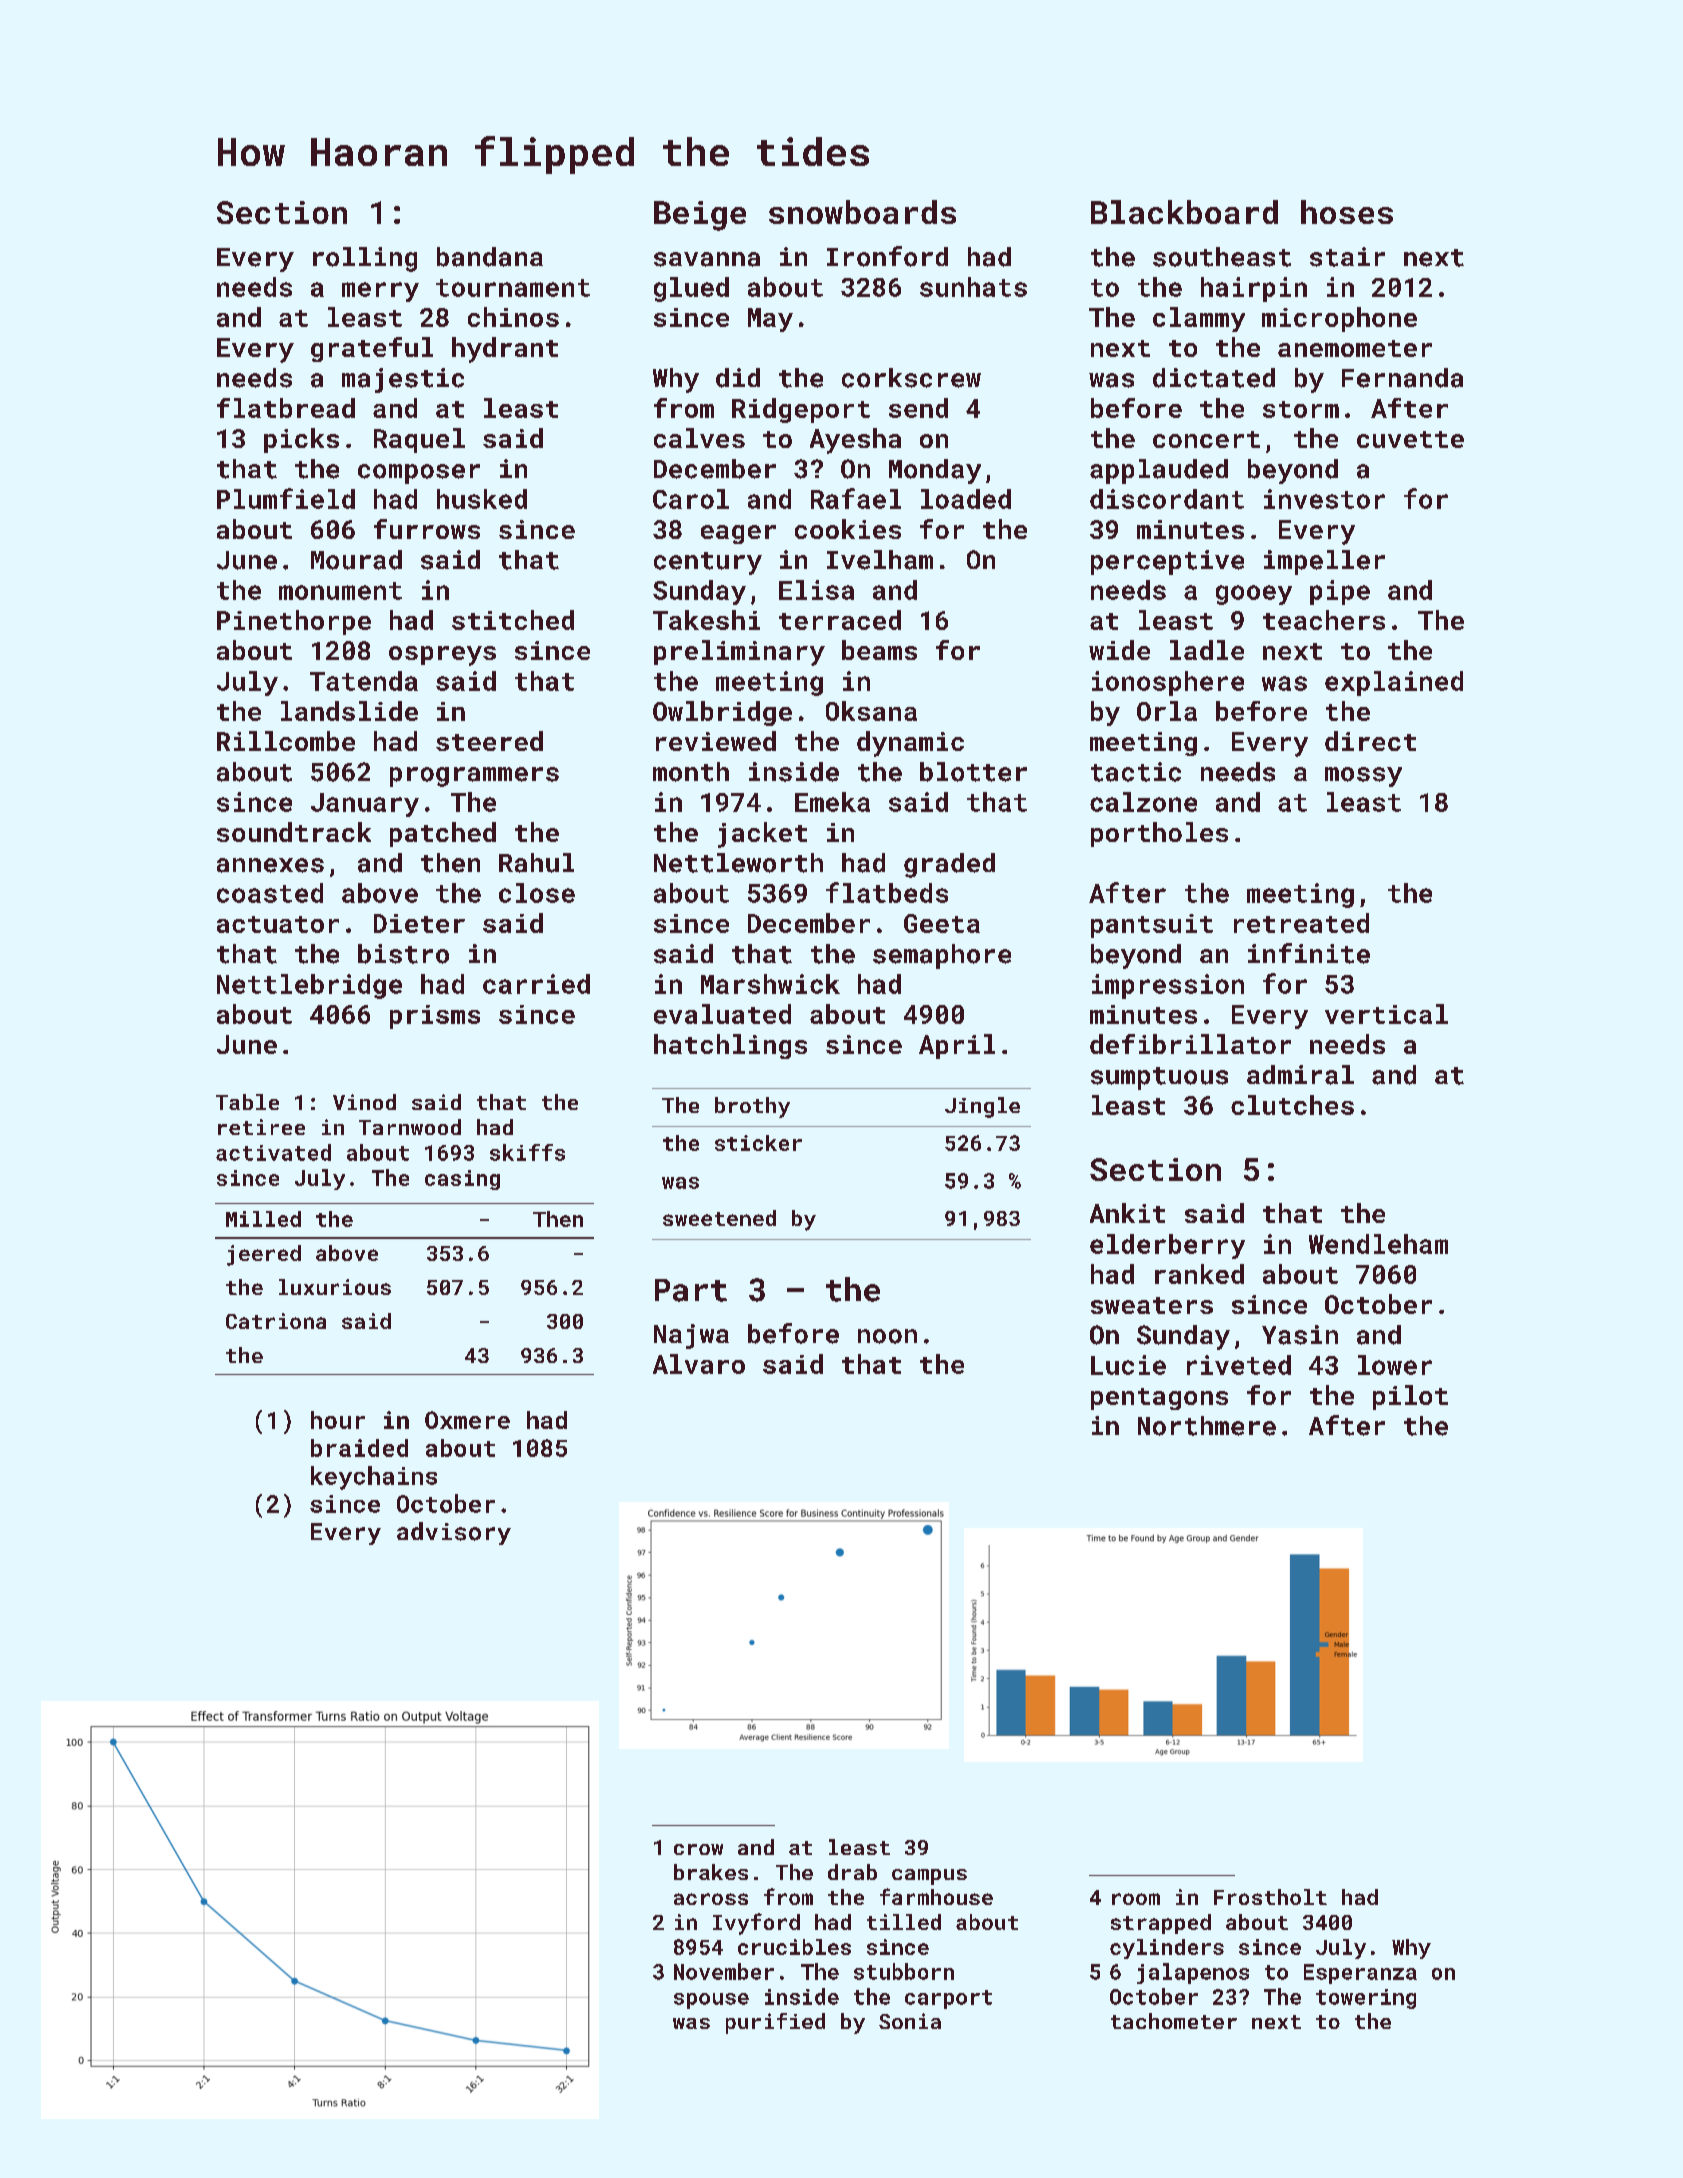 This screenshot has width=1683, height=2178. Describe the element at coordinates (1128, 1365) in the screenshot. I see `Lucie` at that location.
